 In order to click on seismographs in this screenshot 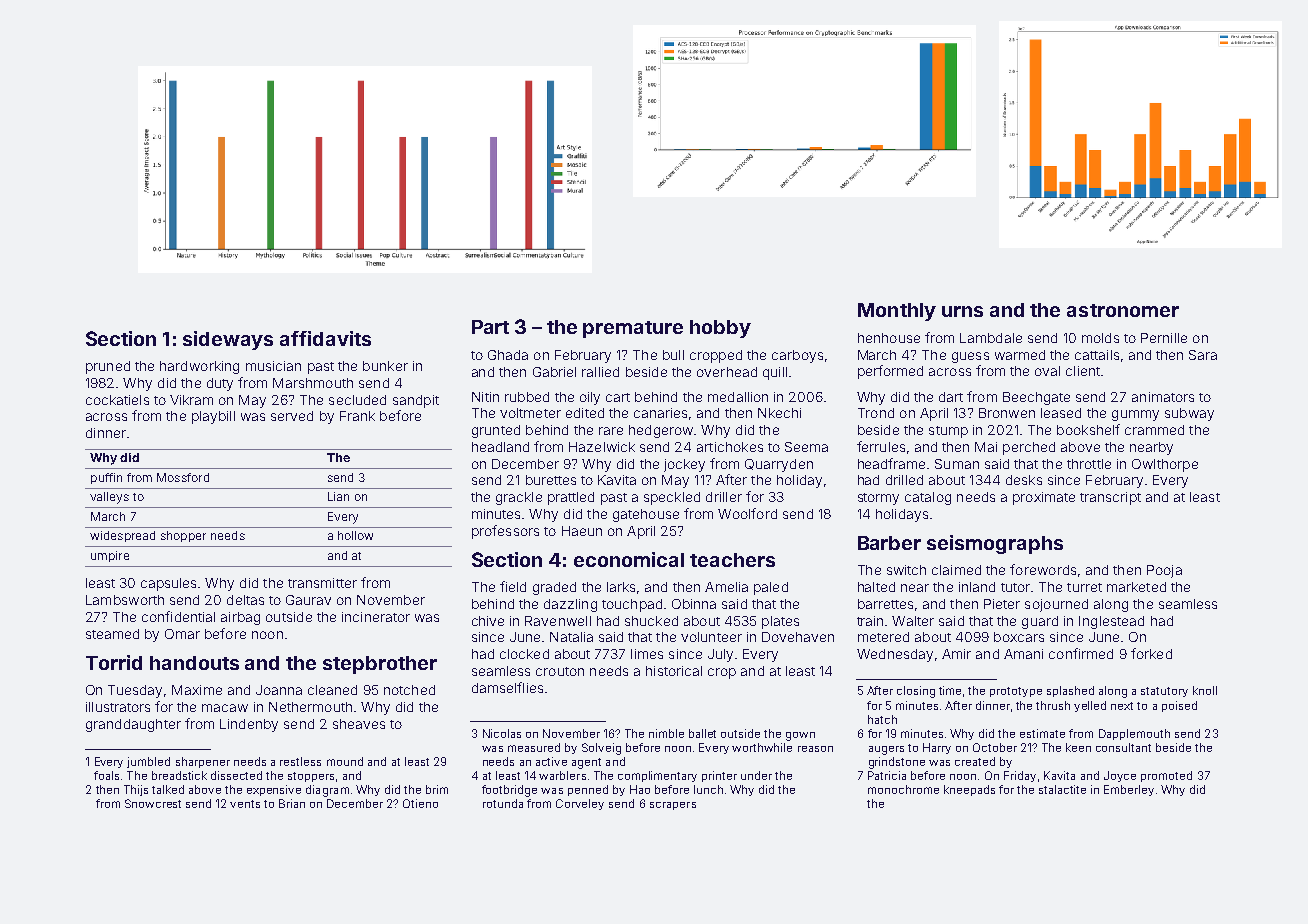, I will do `click(995, 544)`.
